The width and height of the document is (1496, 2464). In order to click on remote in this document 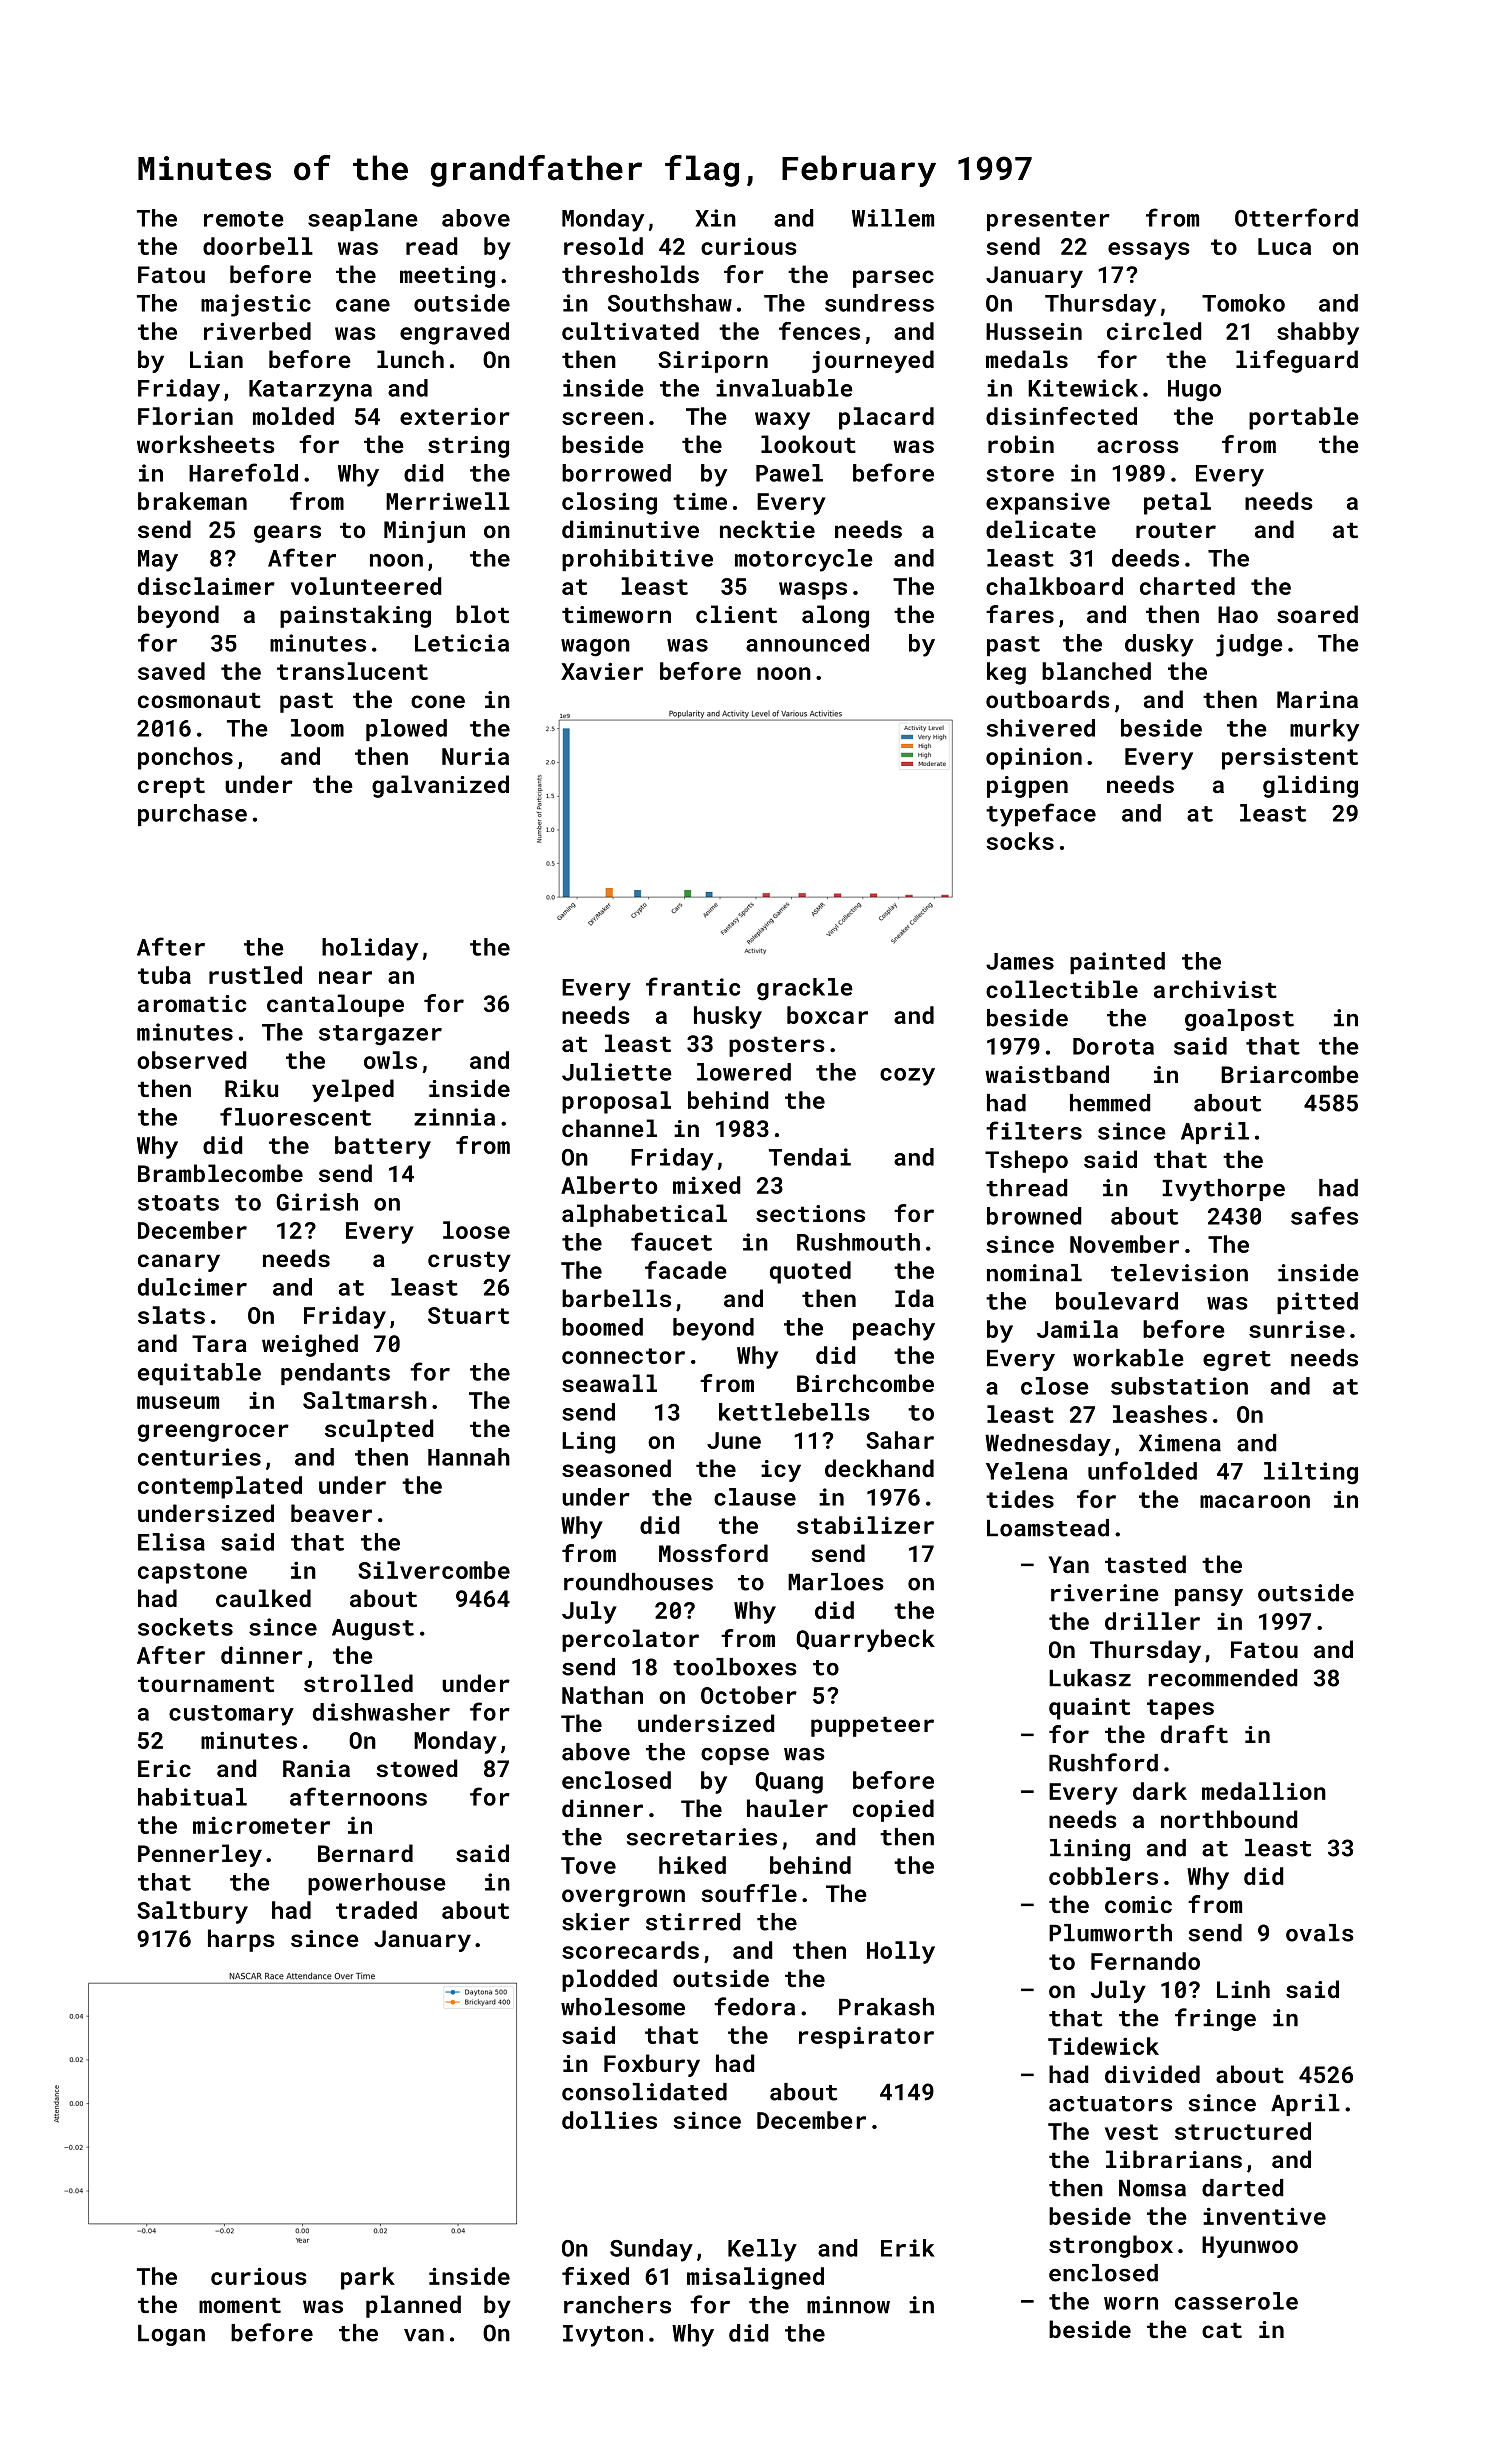, I will do `click(244, 219)`.
